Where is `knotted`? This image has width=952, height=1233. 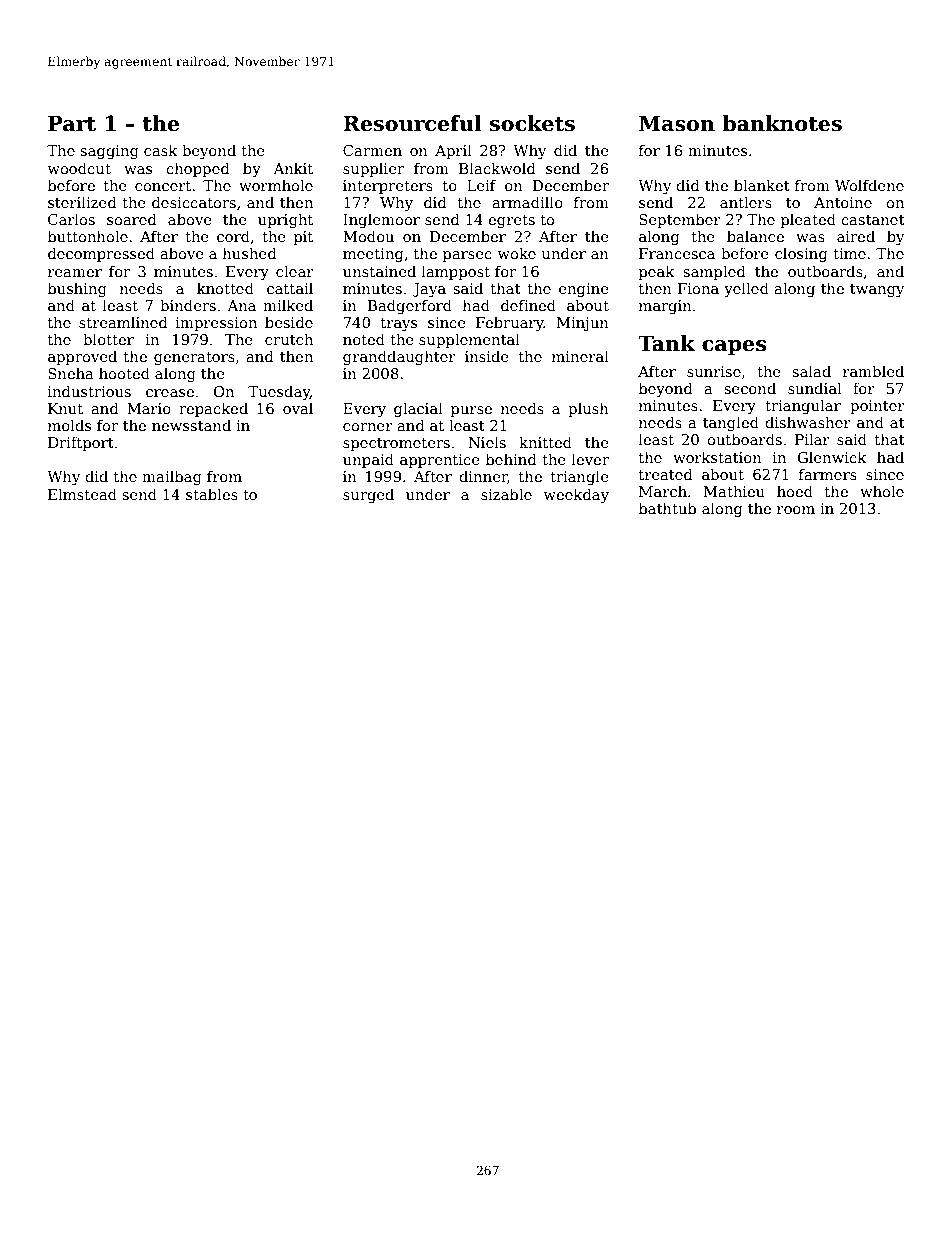 knotted is located at coordinates (225, 288).
